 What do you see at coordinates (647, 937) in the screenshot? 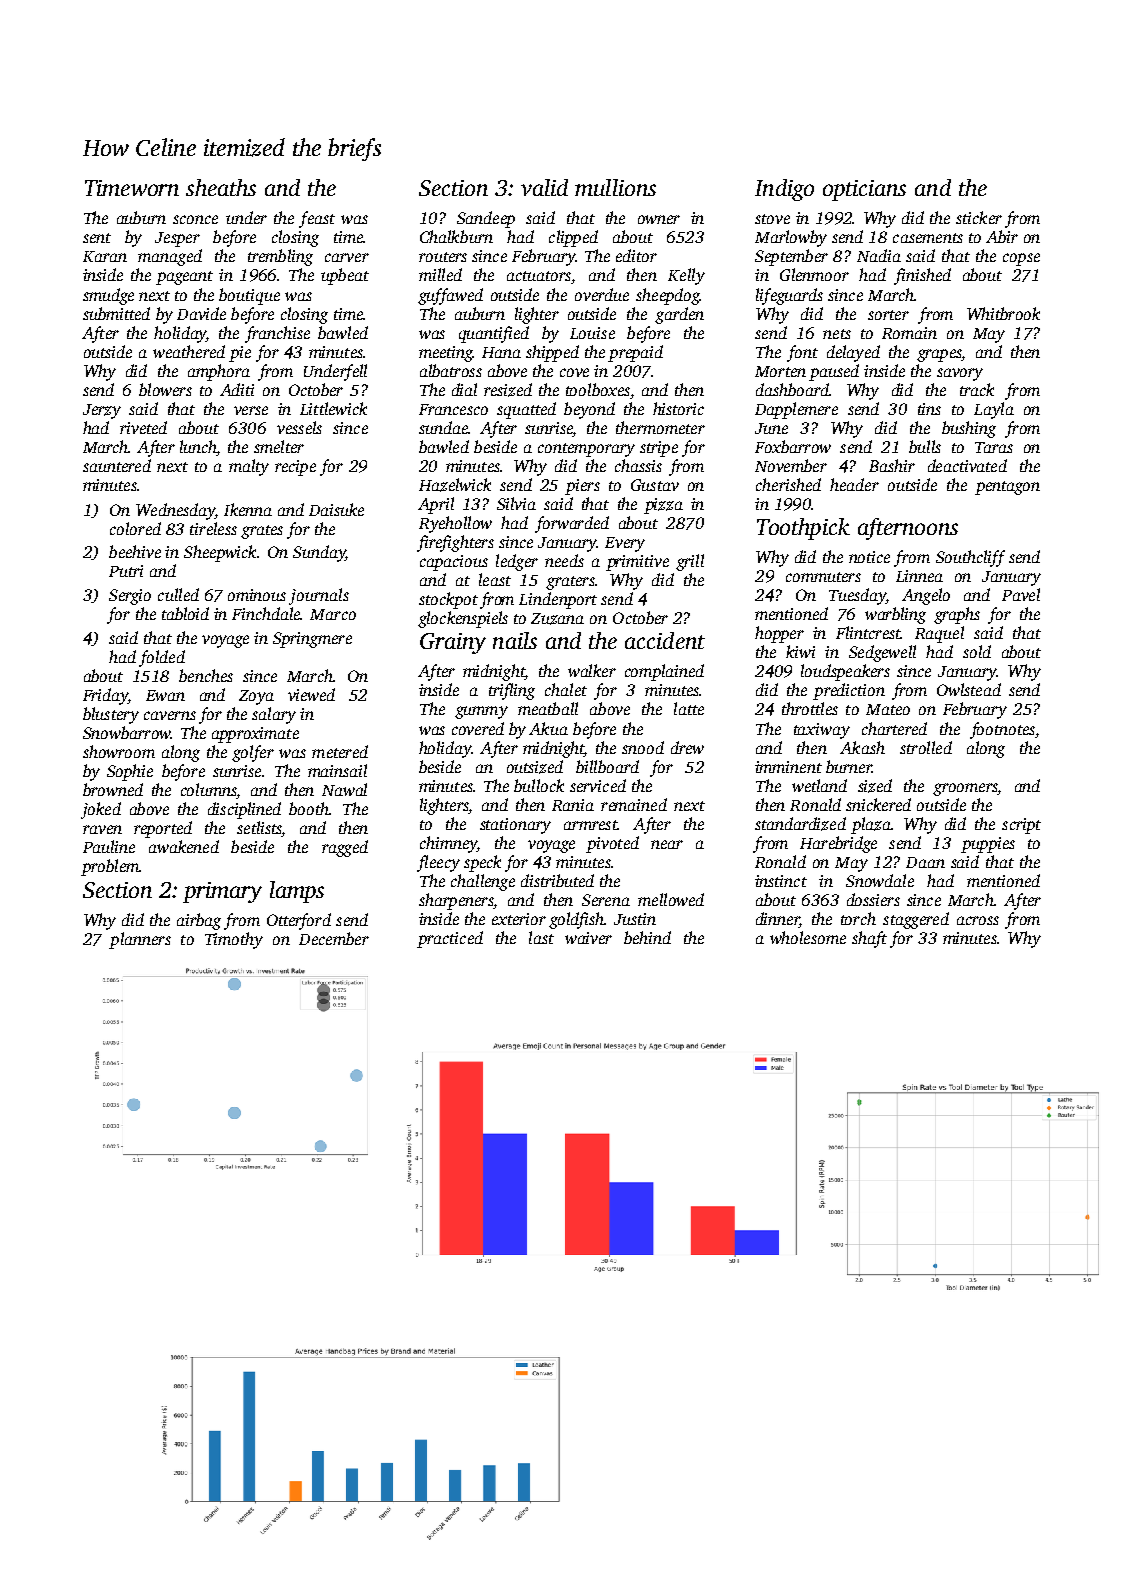
I see `behind` at bounding box center [647, 937].
